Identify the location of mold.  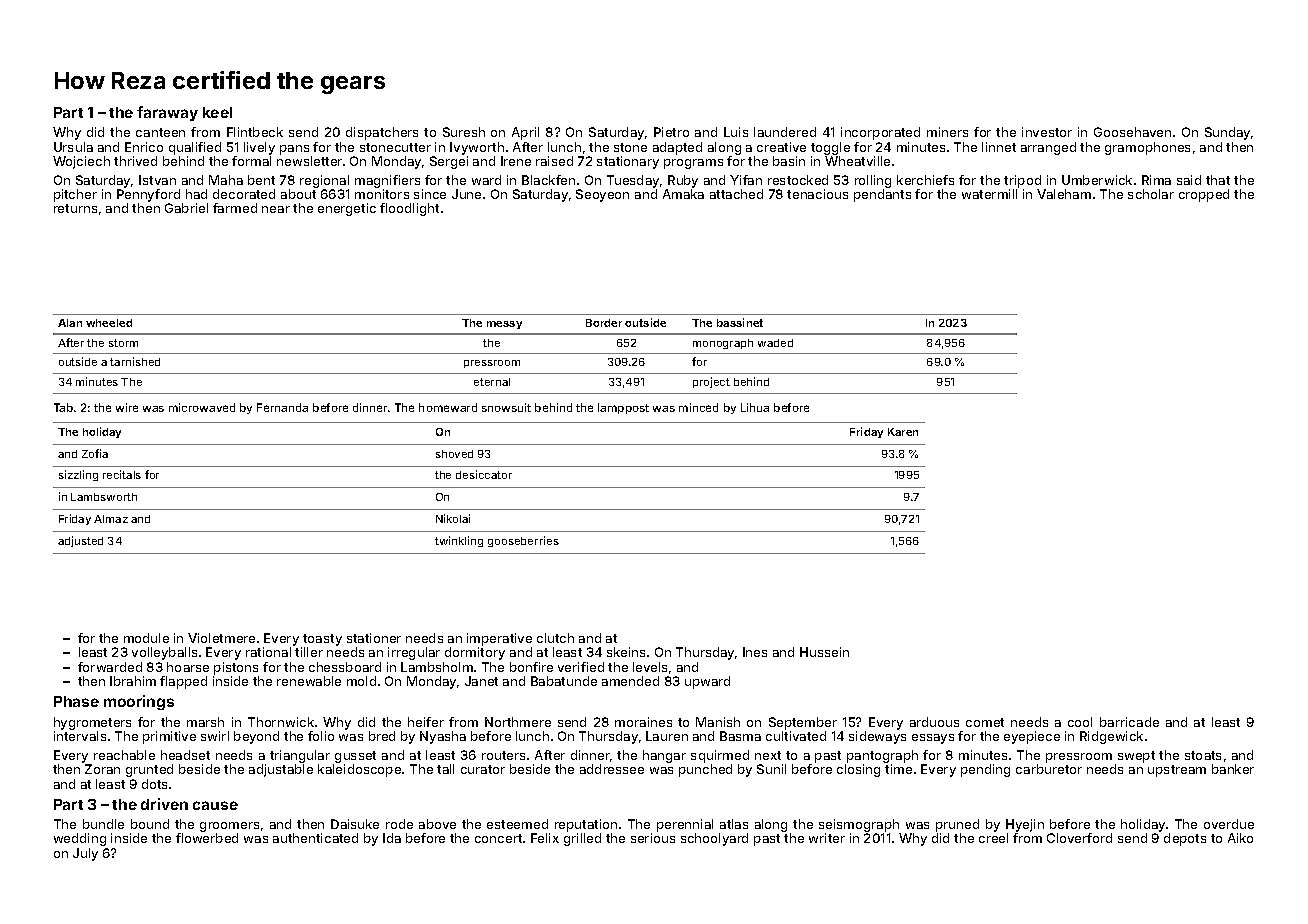
(361, 681).
